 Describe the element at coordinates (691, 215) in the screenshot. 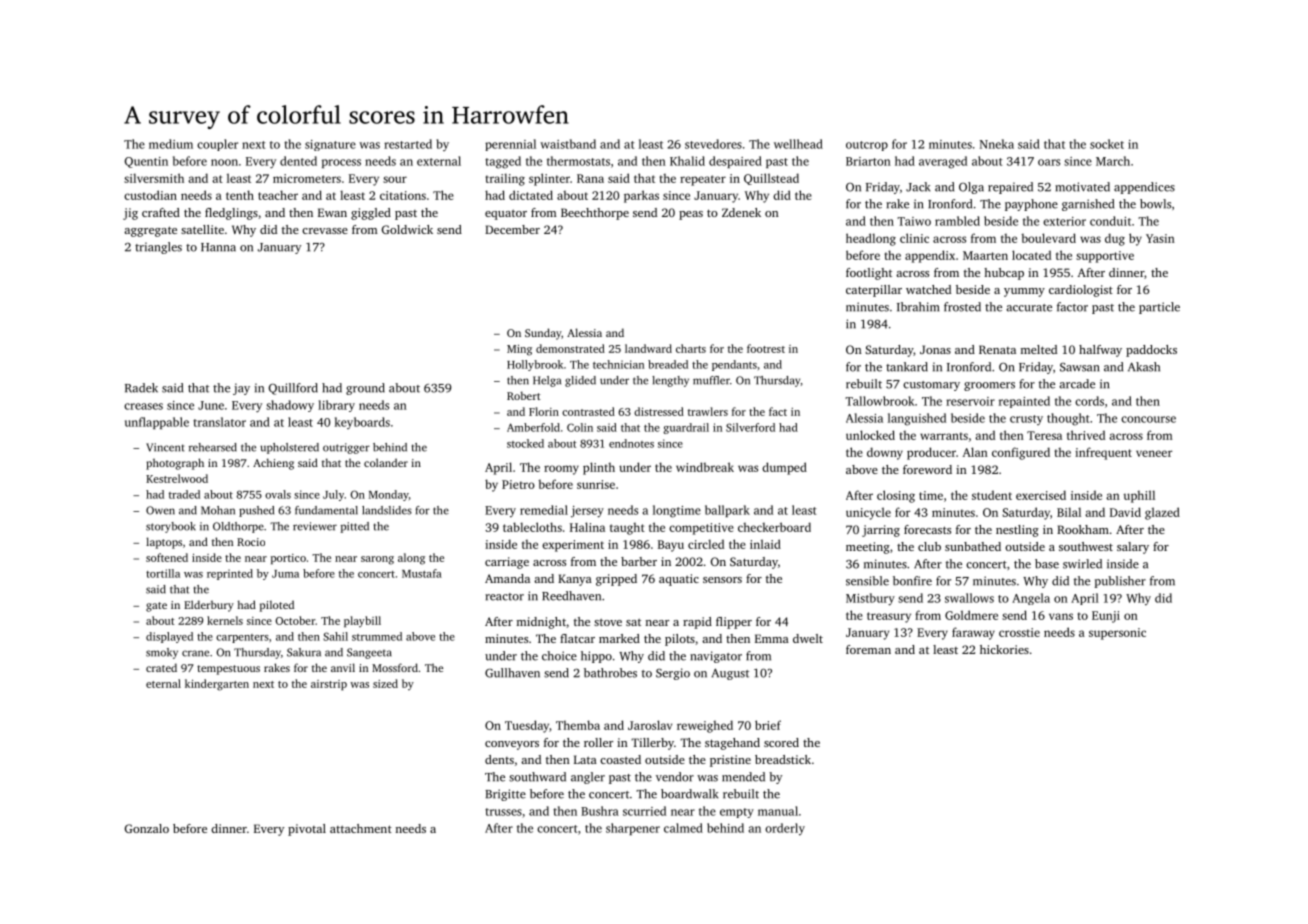

I see `peas` at that location.
